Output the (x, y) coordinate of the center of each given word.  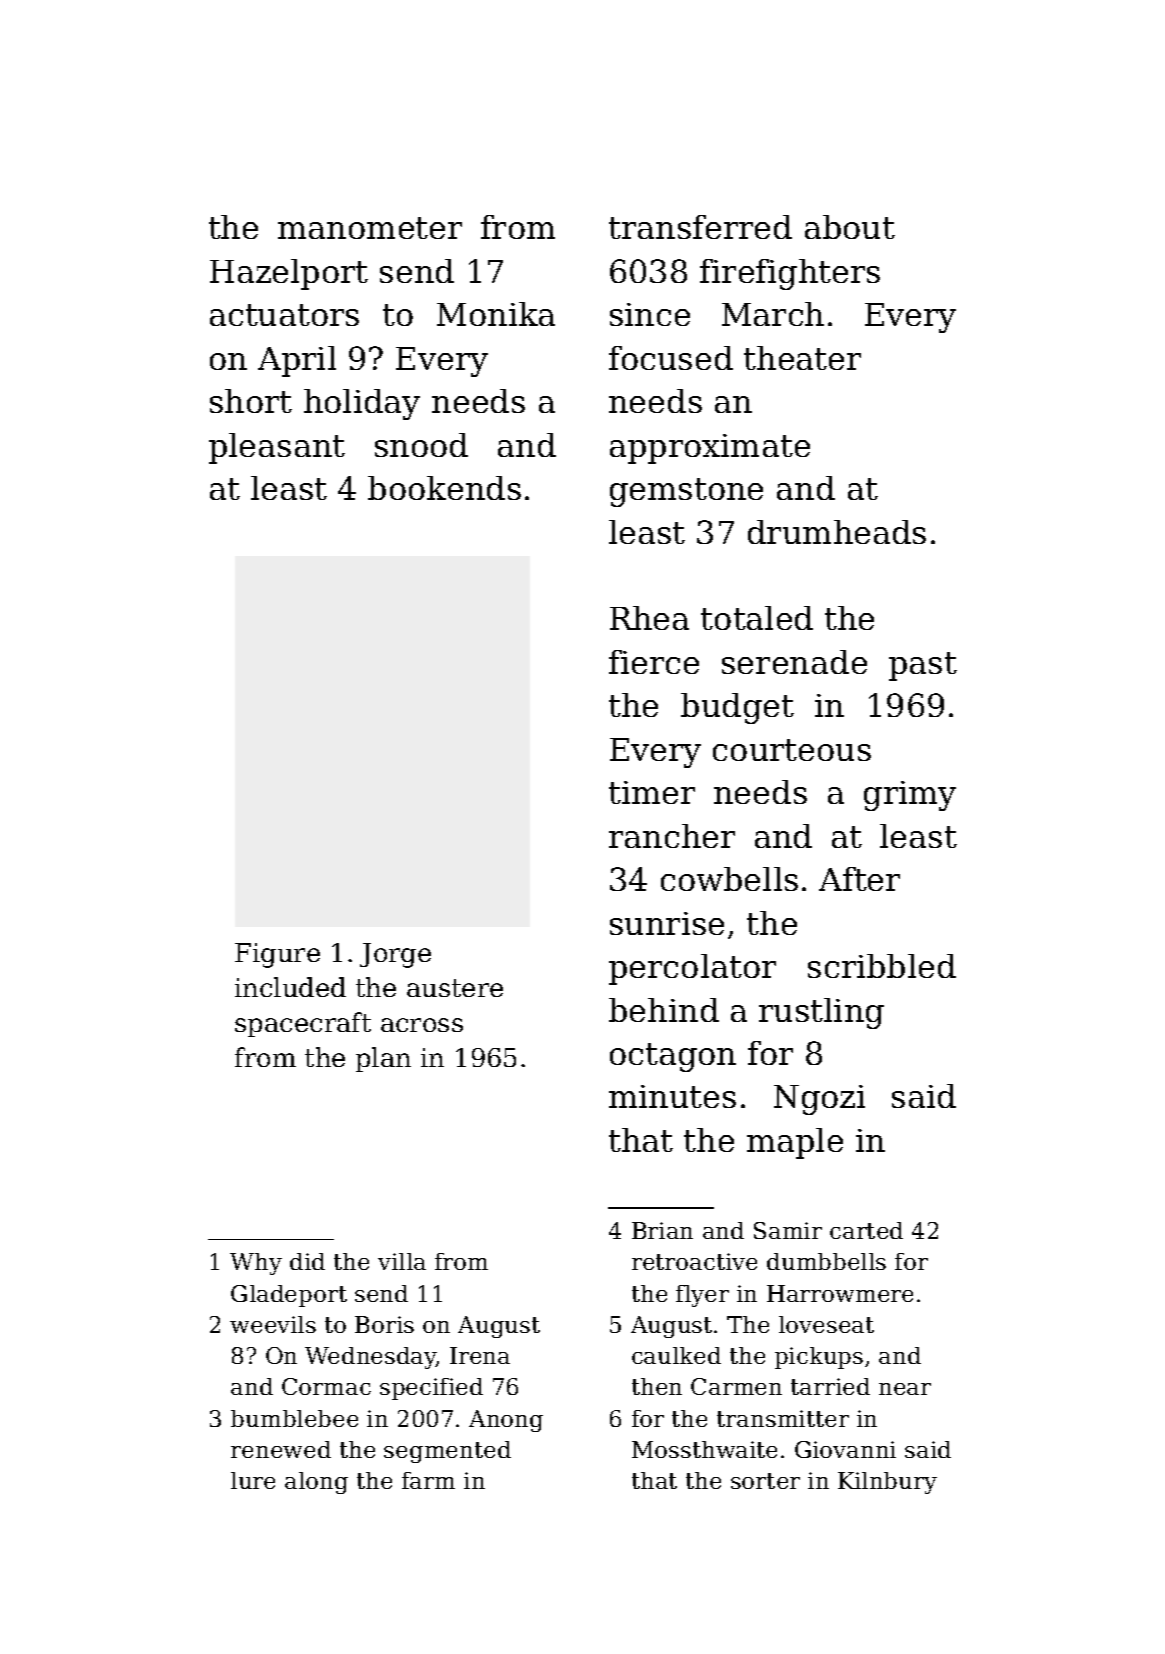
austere (455, 988)
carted (866, 1230)
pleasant (277, 448)
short (251, 401)
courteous (792, 750)
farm (428, 1480)
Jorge (395, 955)
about (850, 227)
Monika (496, 314)
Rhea (649, 618)
